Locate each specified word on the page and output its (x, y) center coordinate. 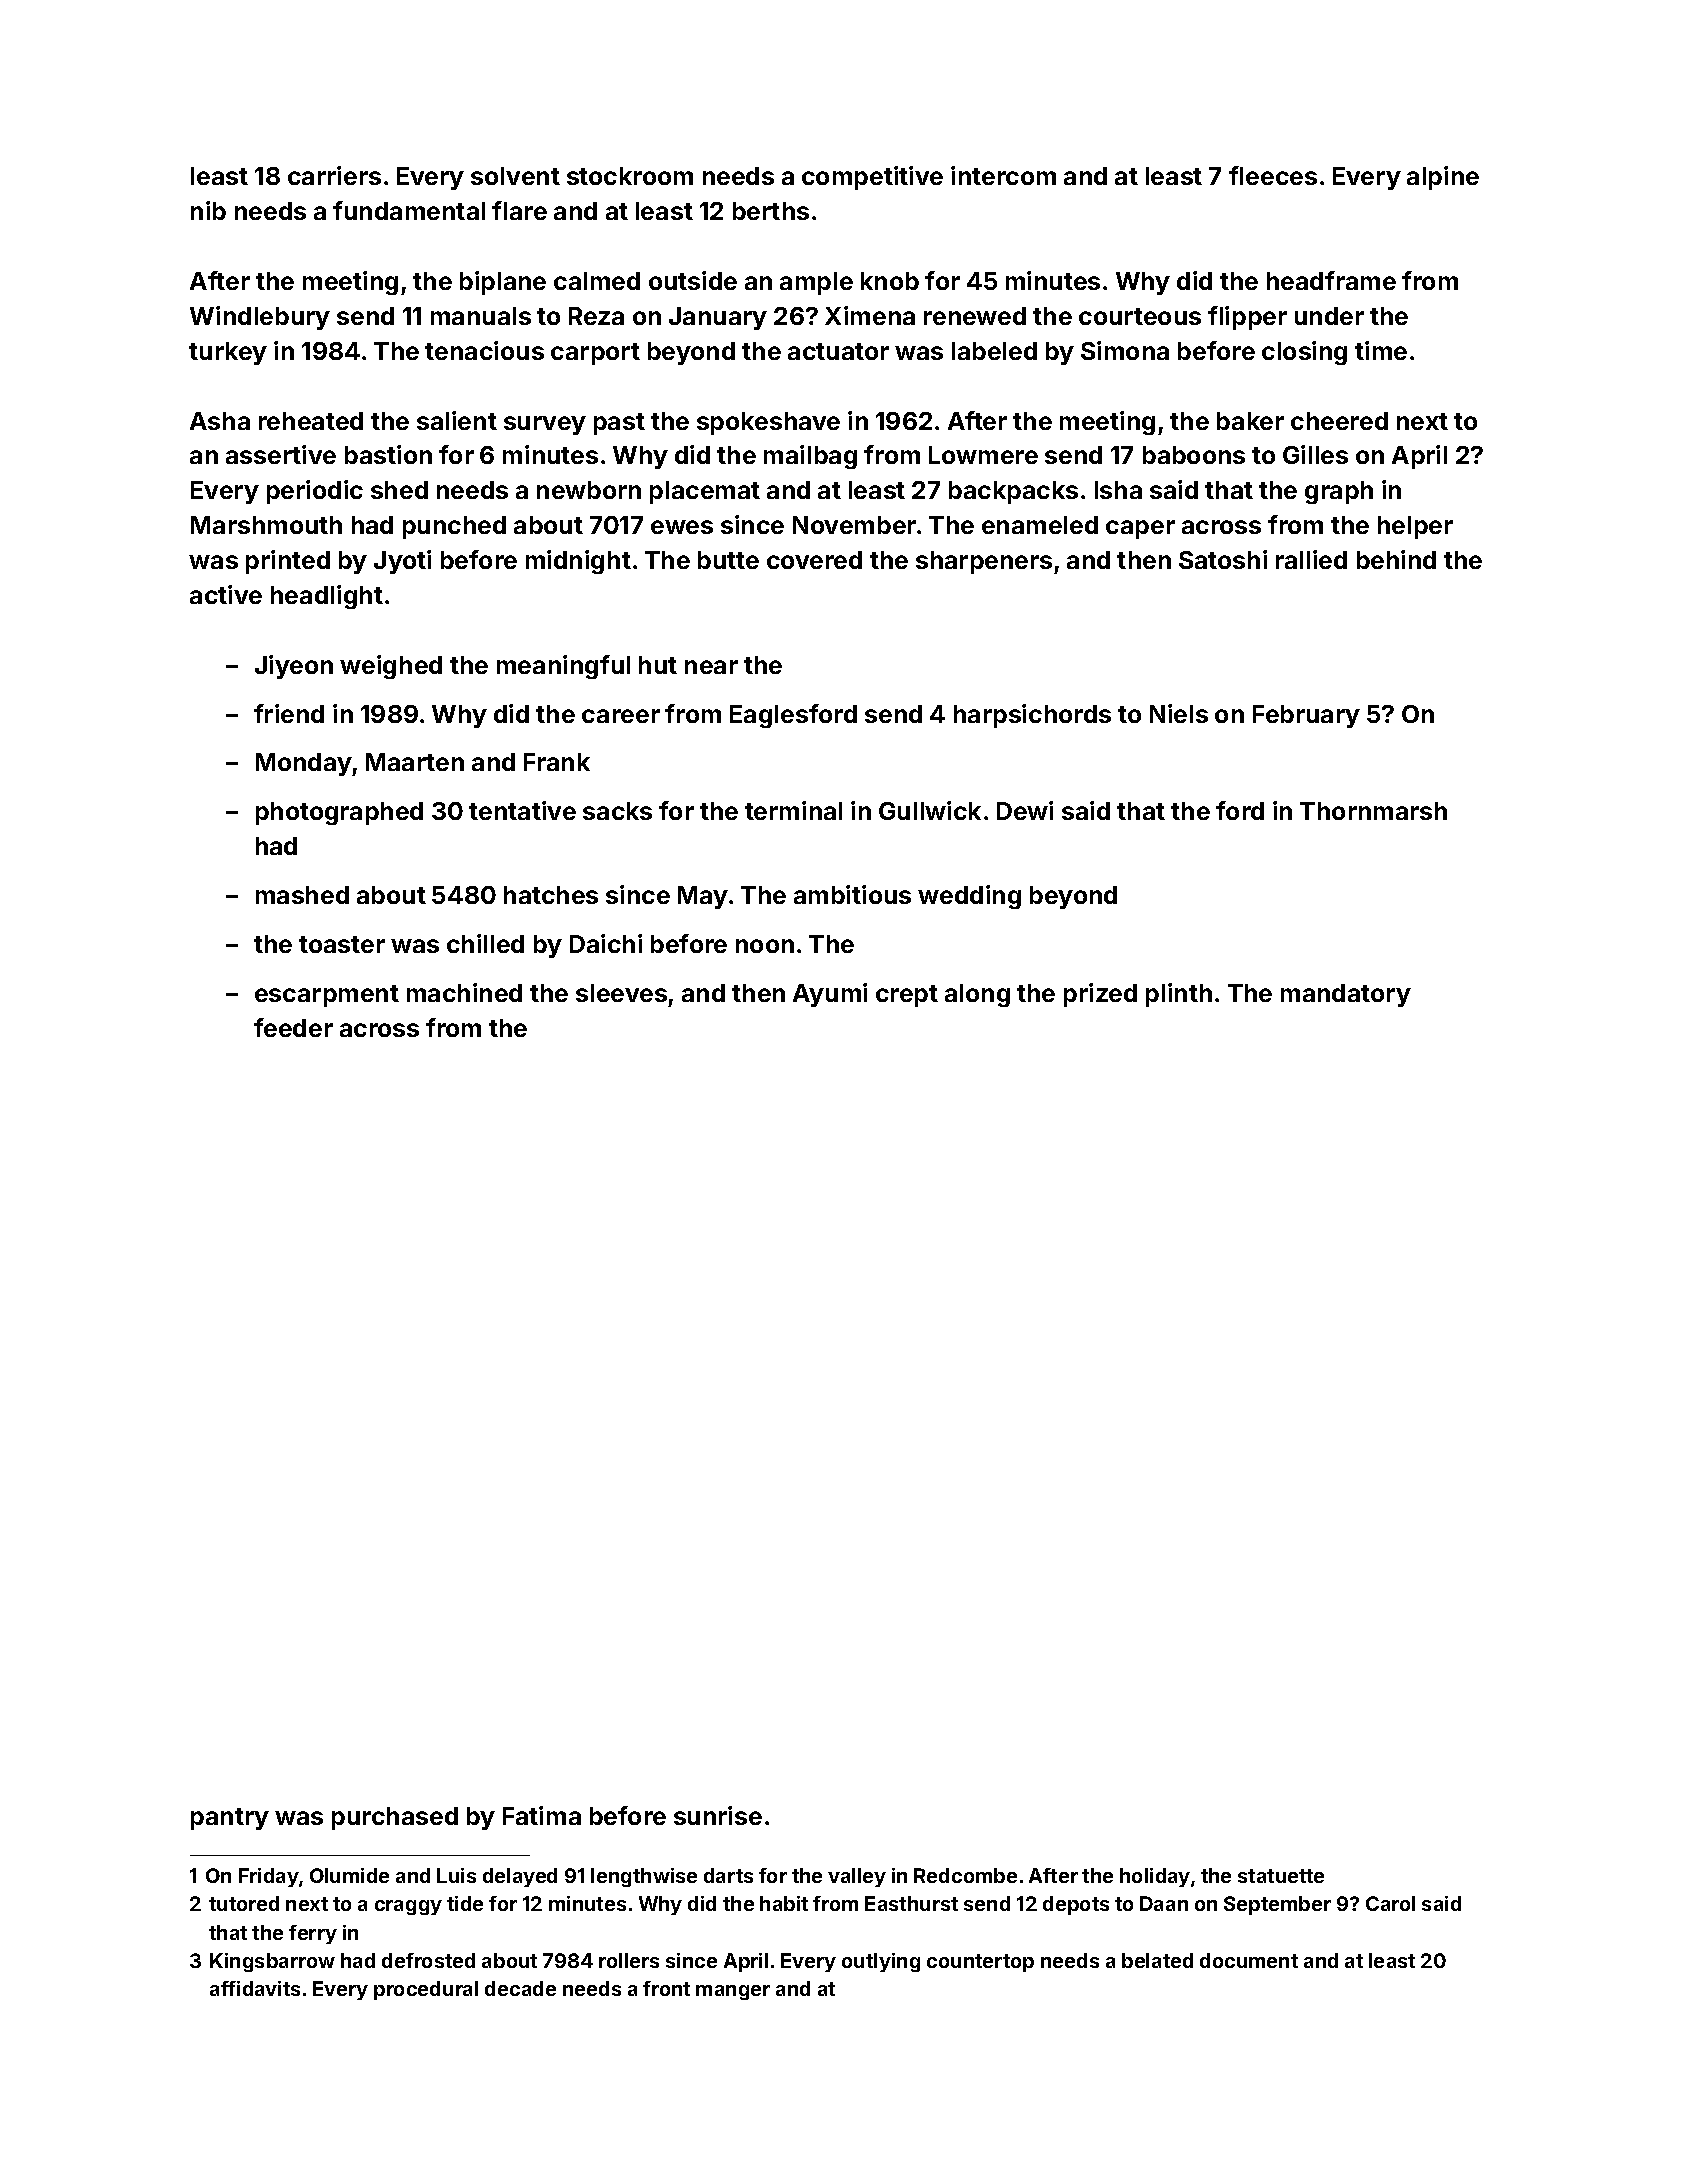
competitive (872, 178)
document (1249, 1960)
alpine (1443, 178)
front (666, 1988)
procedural (426, 1990)
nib (208, 210)
